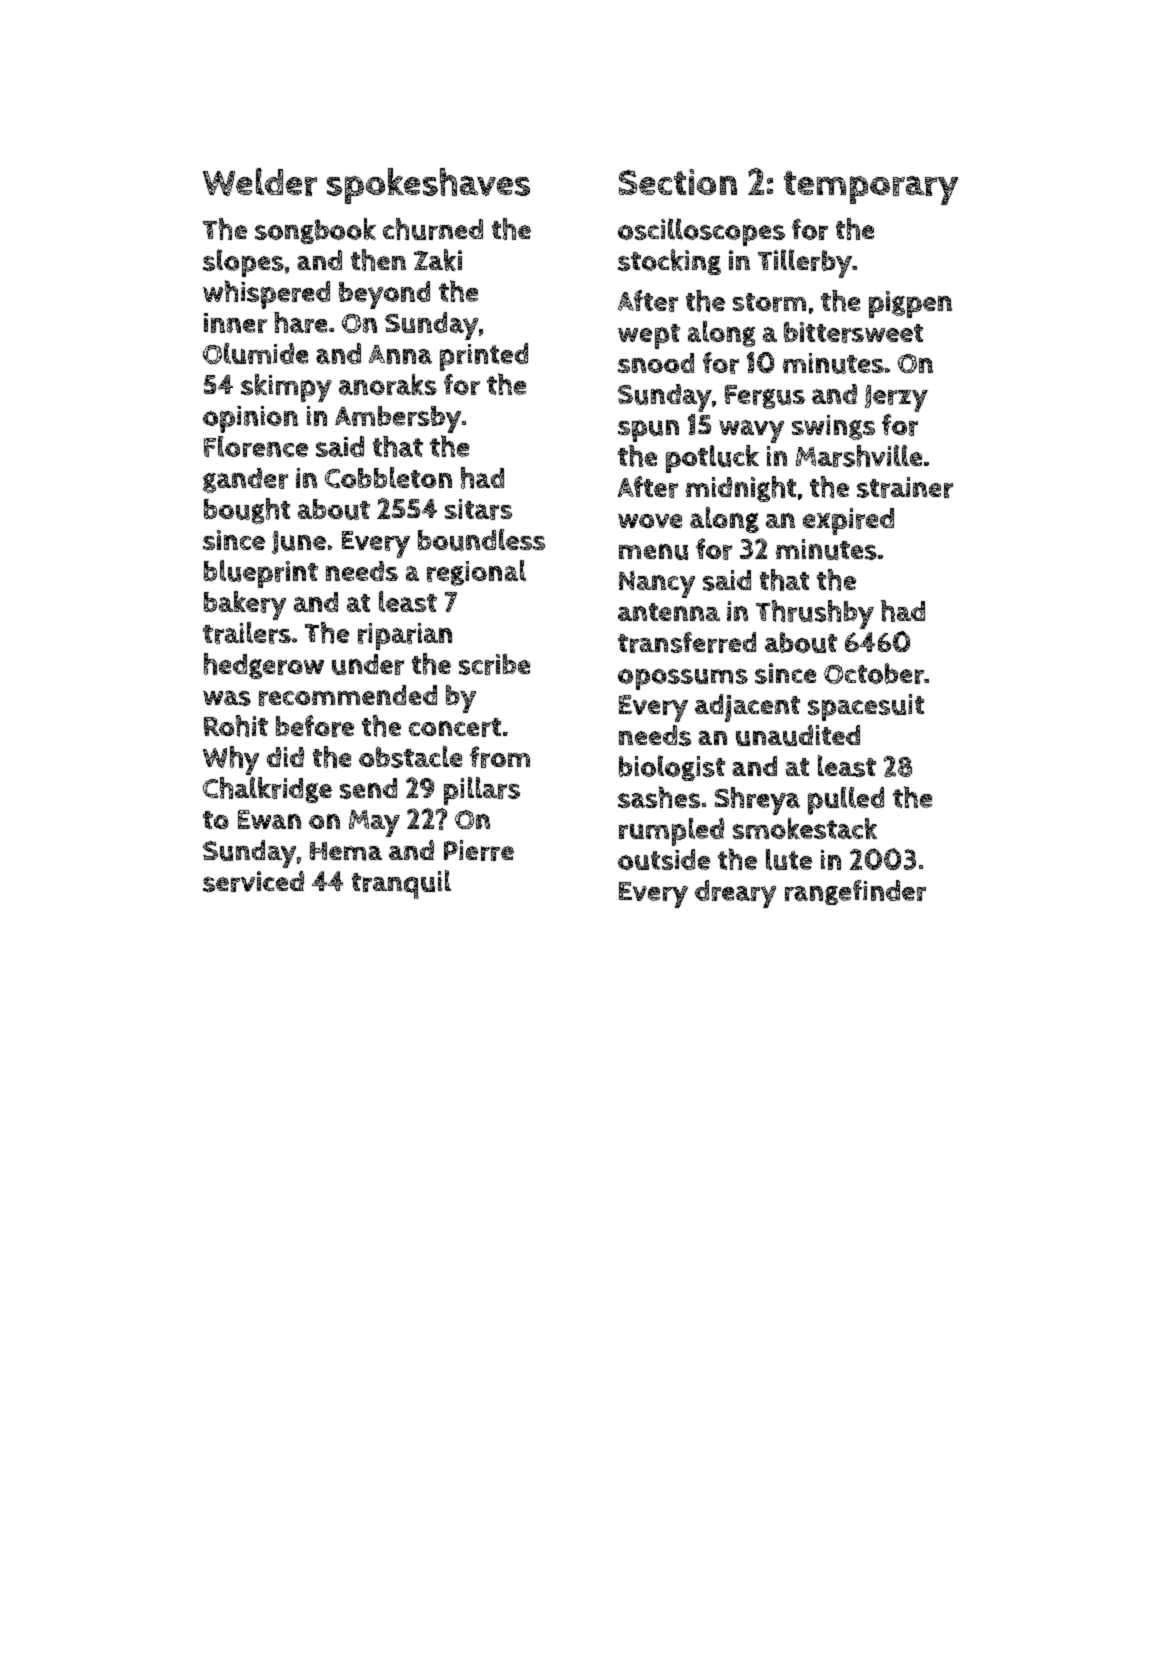  I want to click on boundless, so click(481, 540).
